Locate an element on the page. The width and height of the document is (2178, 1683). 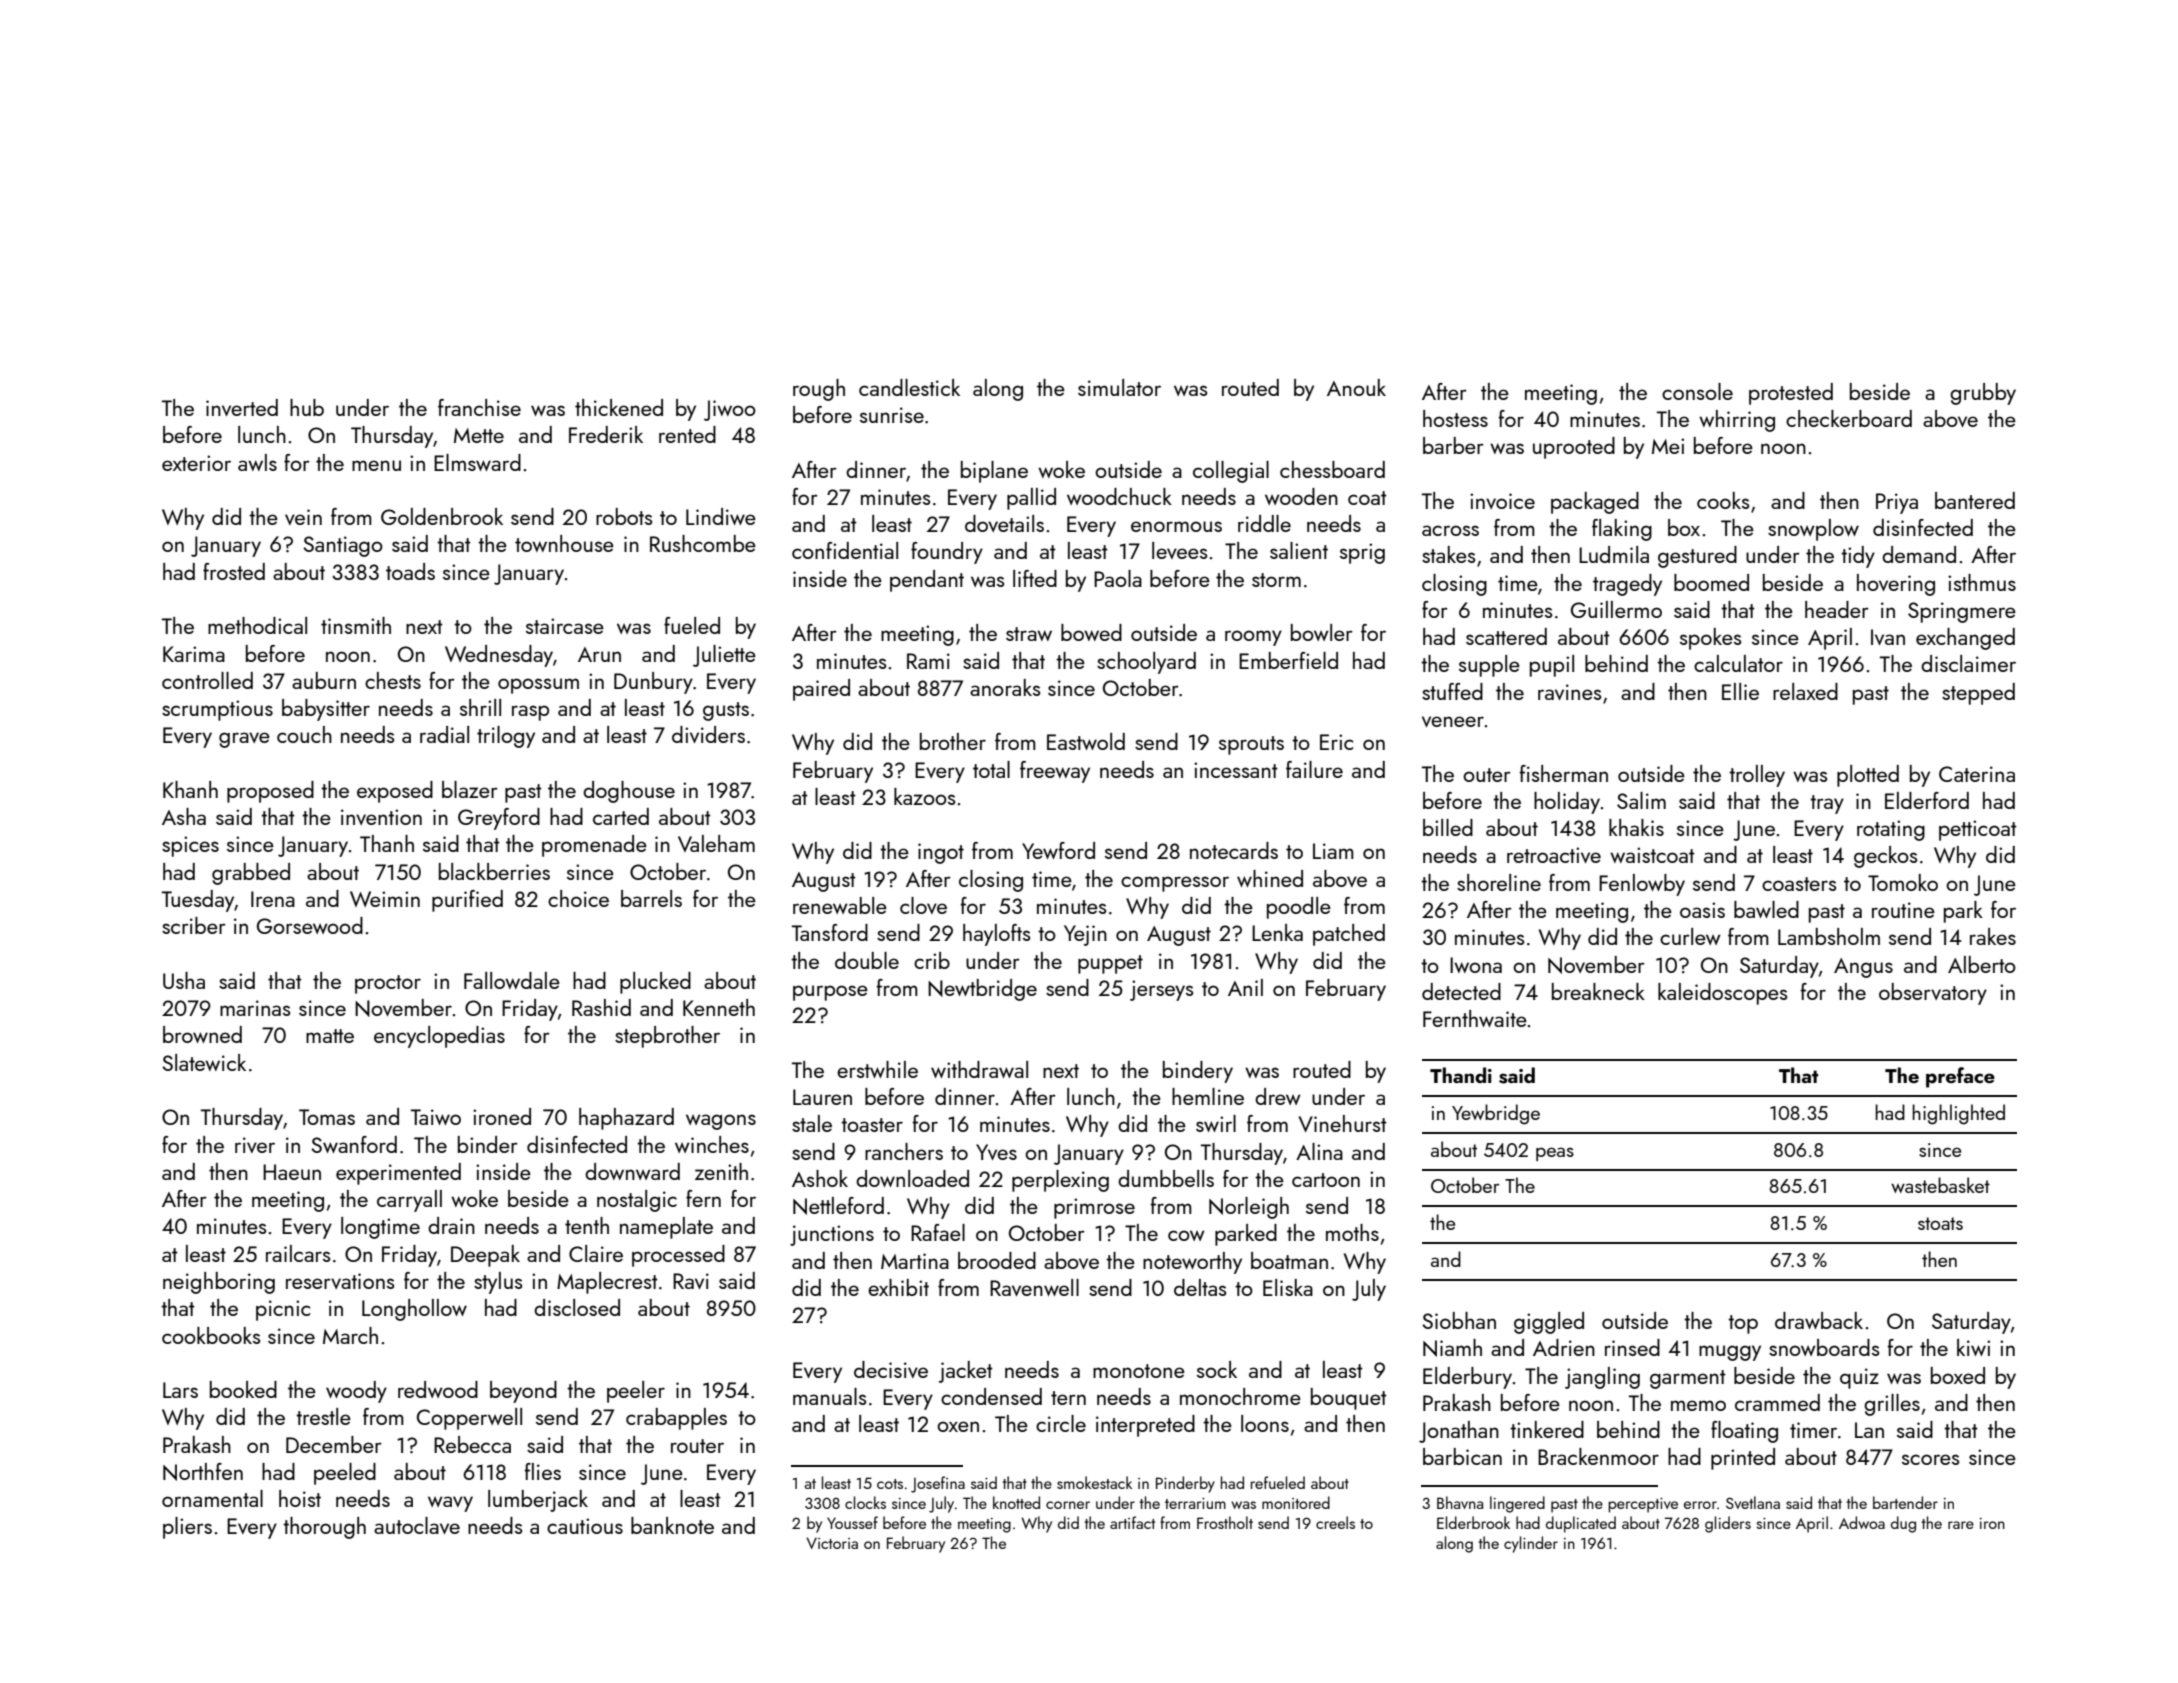
Caterina is located at coordinates (1977, 774).
